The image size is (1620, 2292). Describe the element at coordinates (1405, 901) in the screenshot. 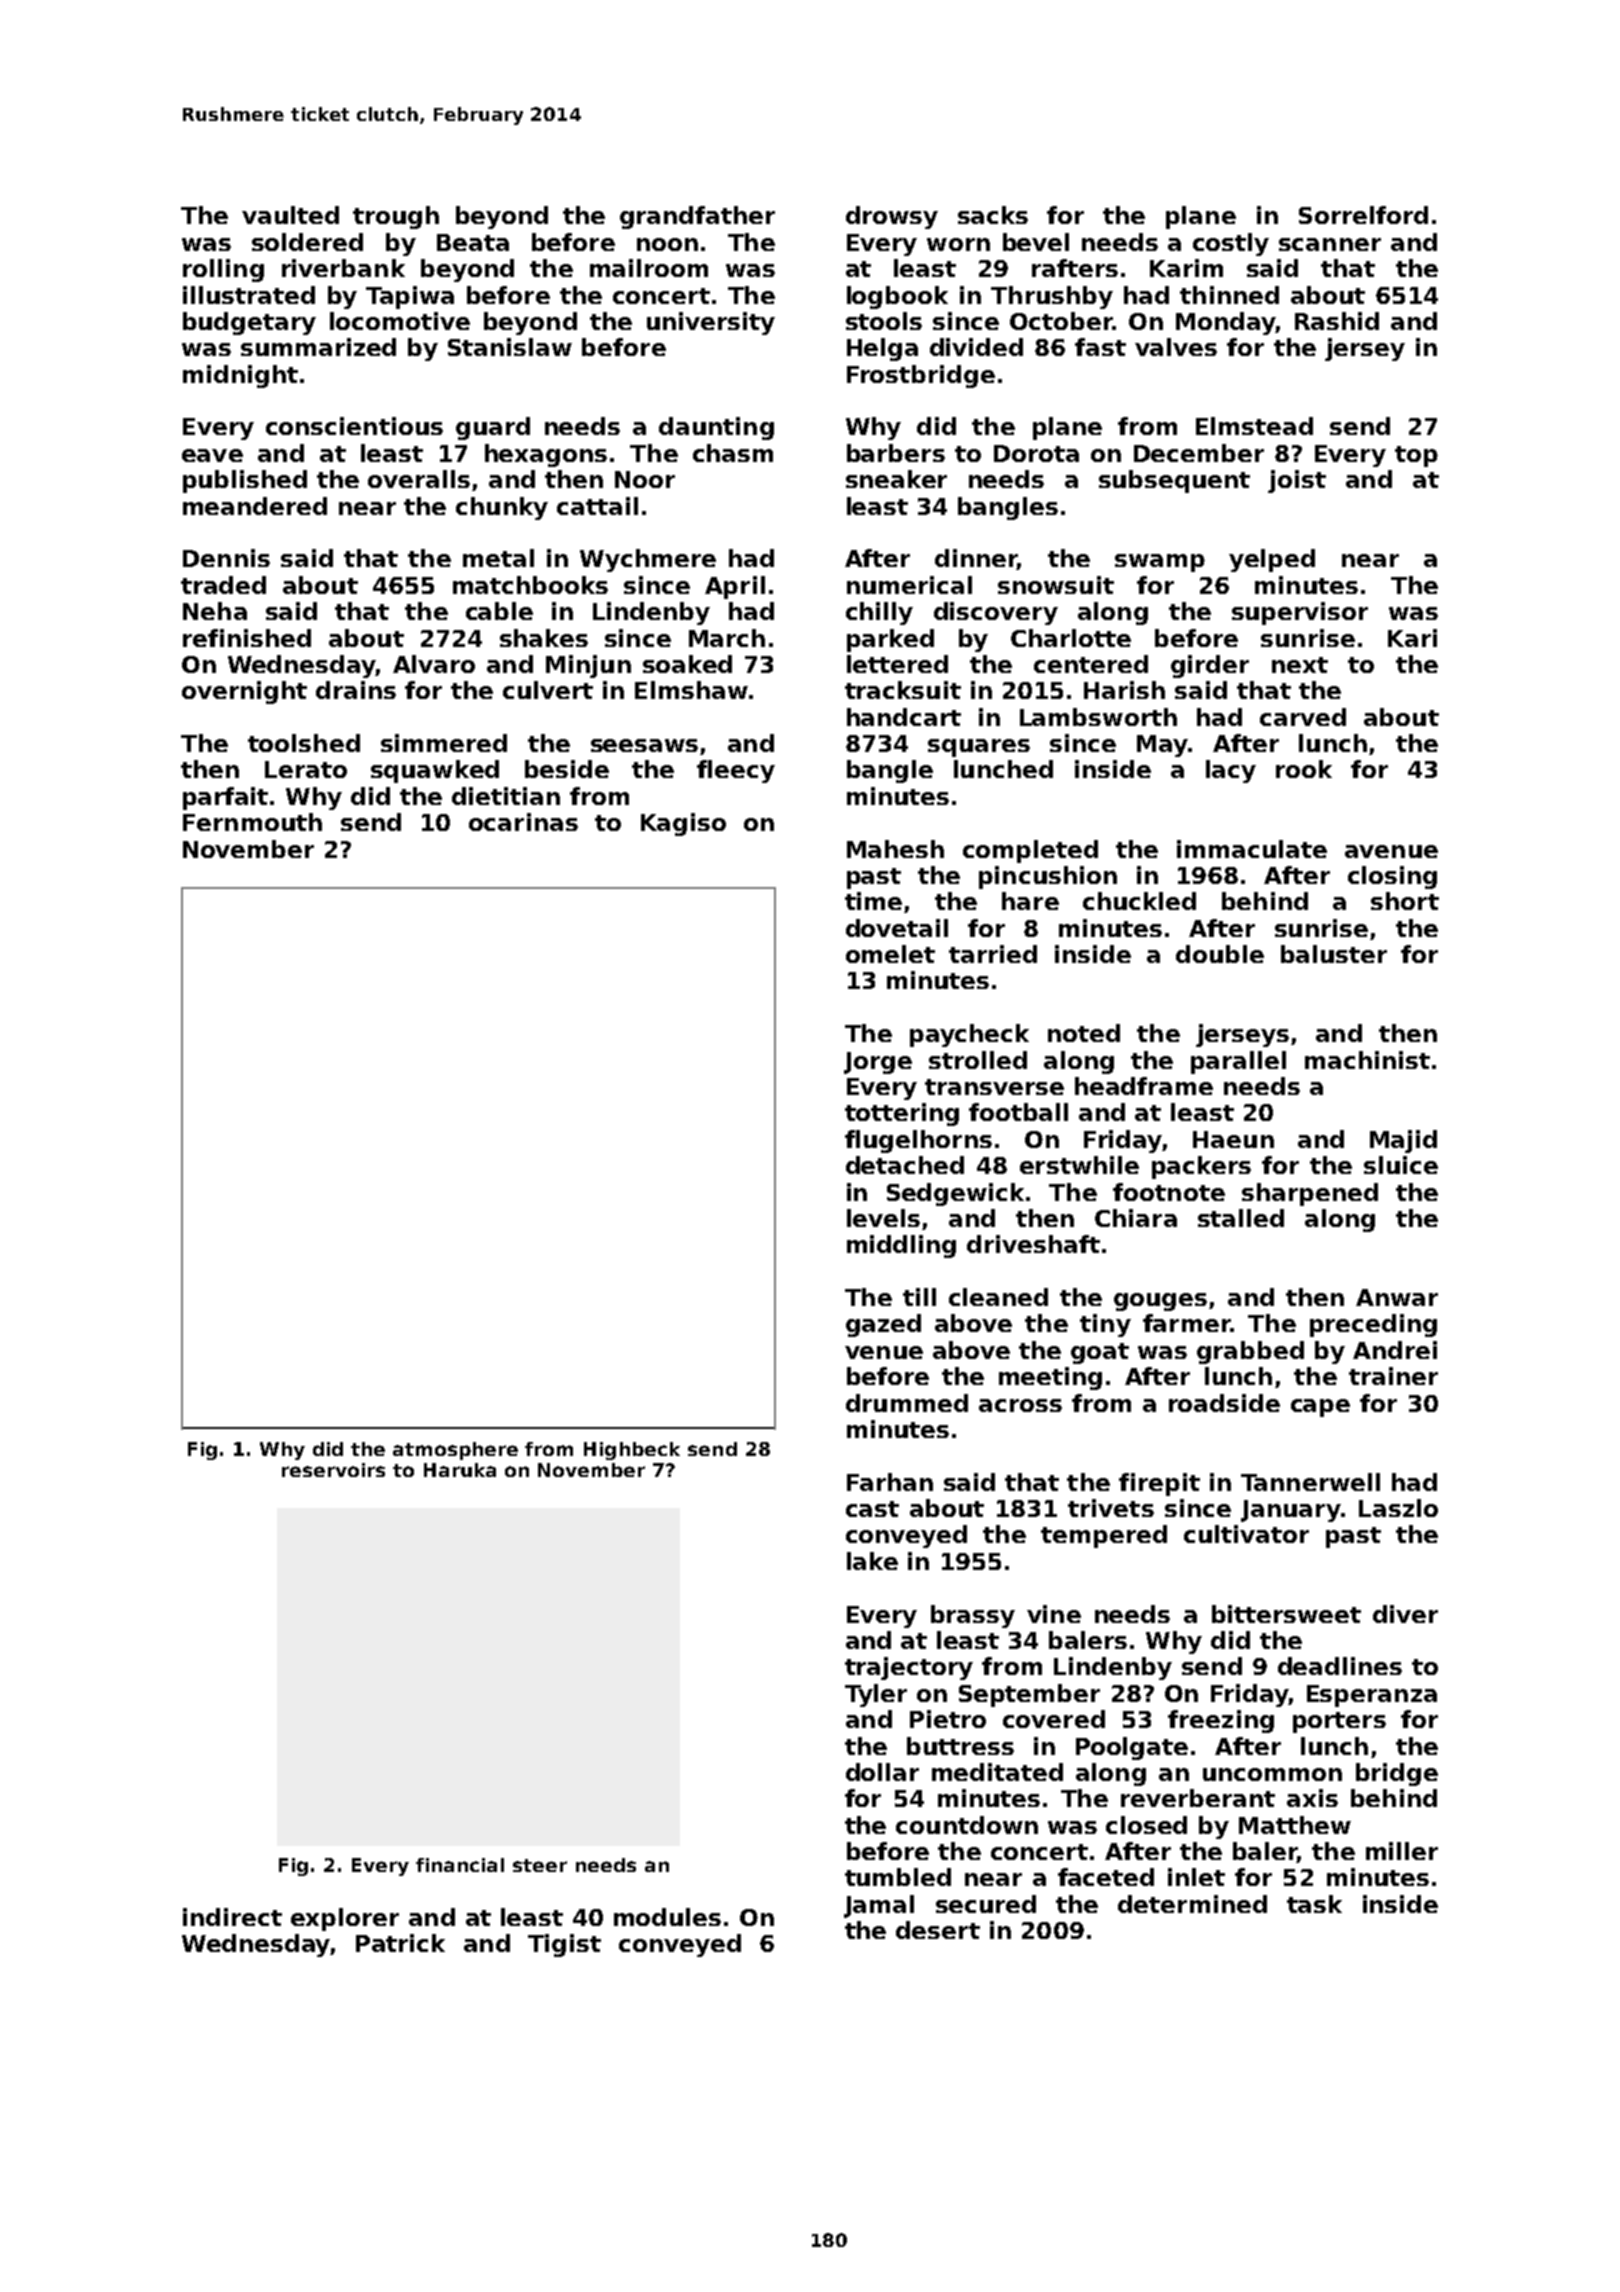

I see `short` at that location.
